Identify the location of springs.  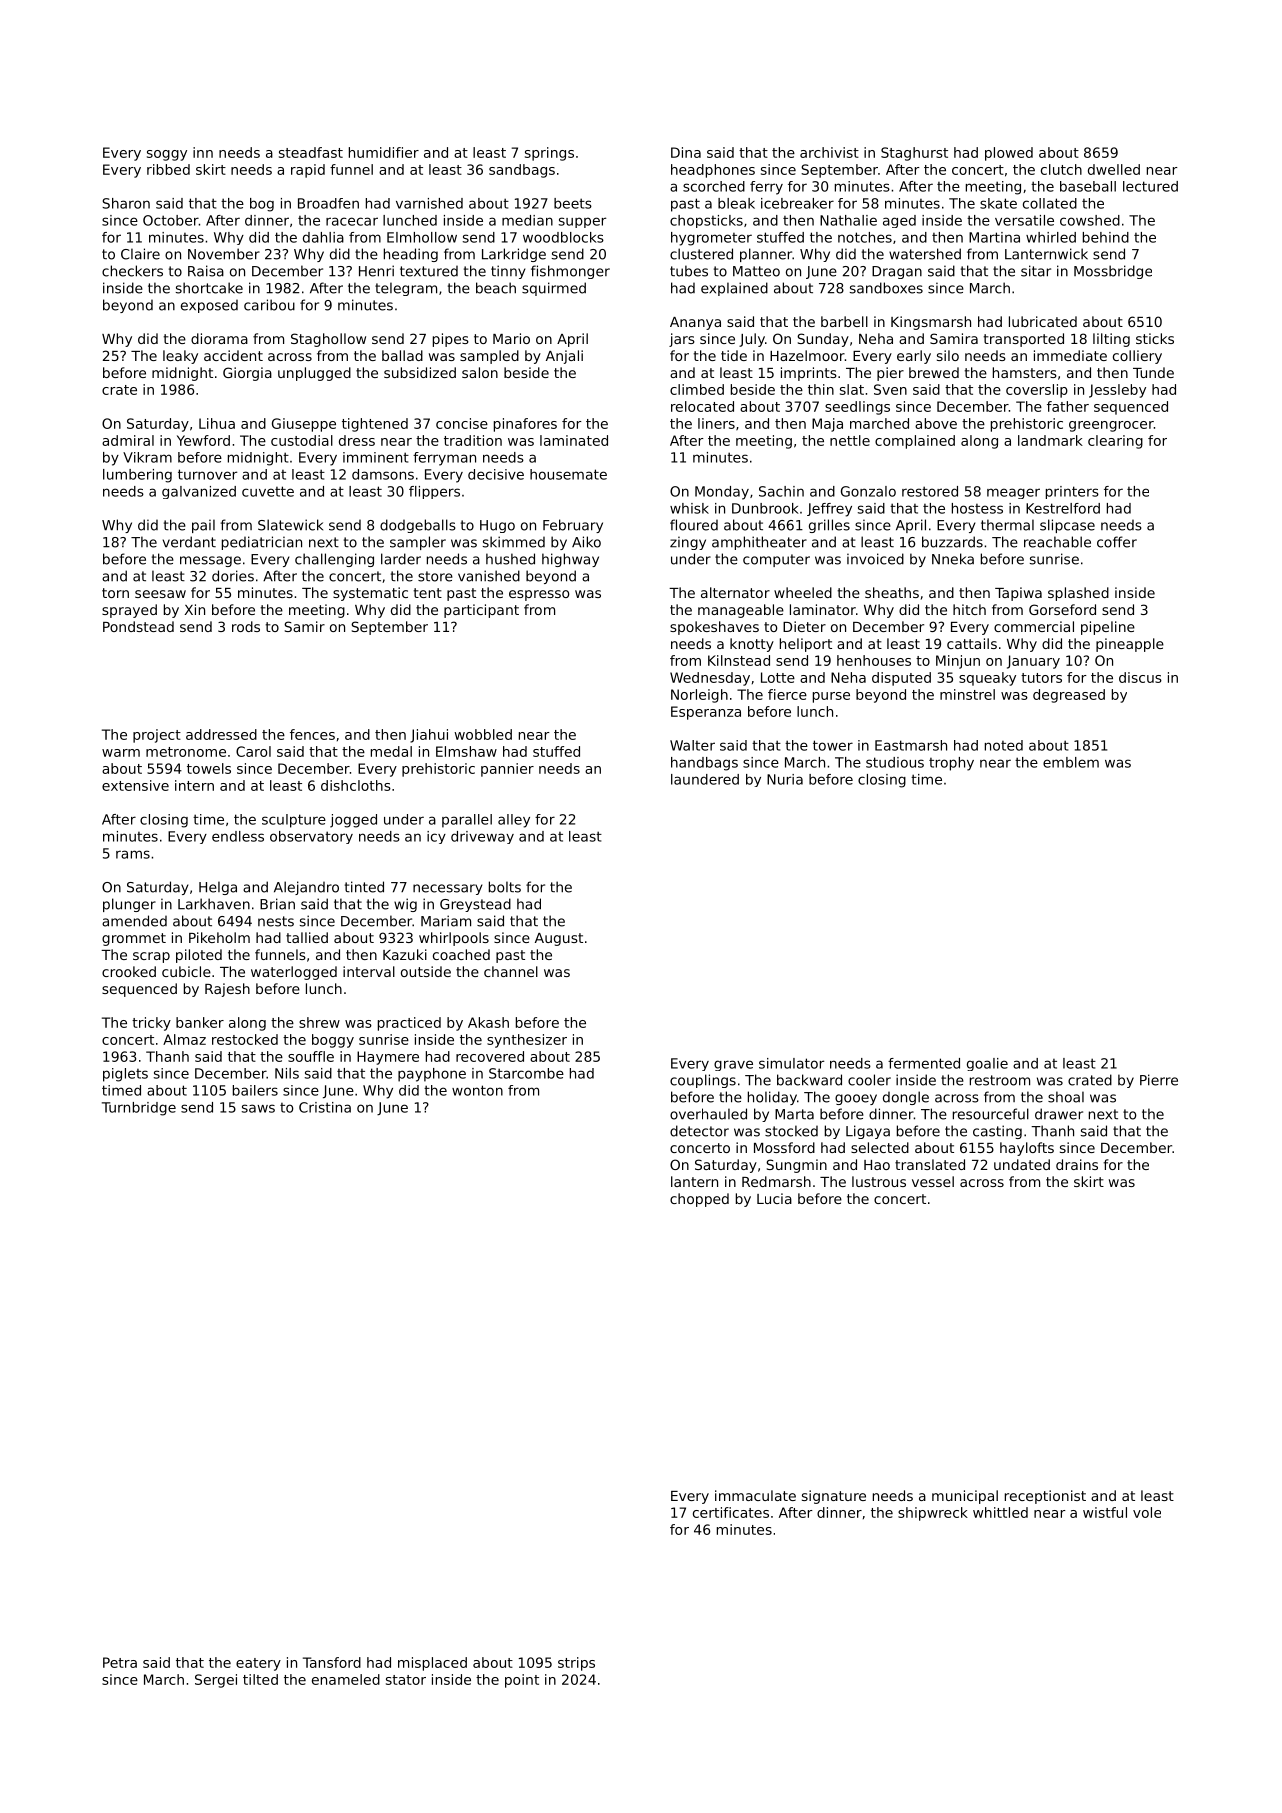
(549, 154).
